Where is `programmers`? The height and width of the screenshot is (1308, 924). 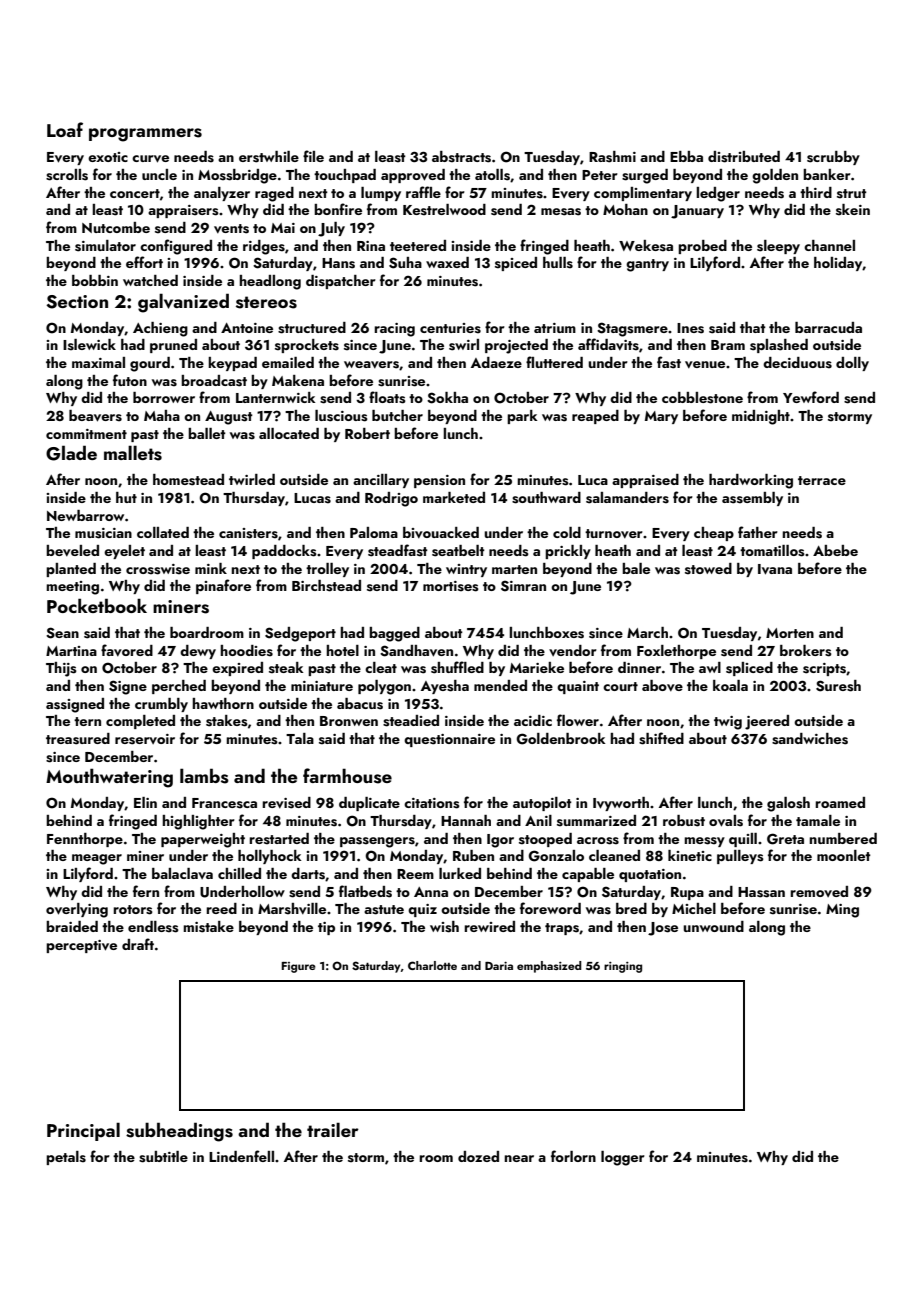
programmers is located at coordinates (145, 135).
